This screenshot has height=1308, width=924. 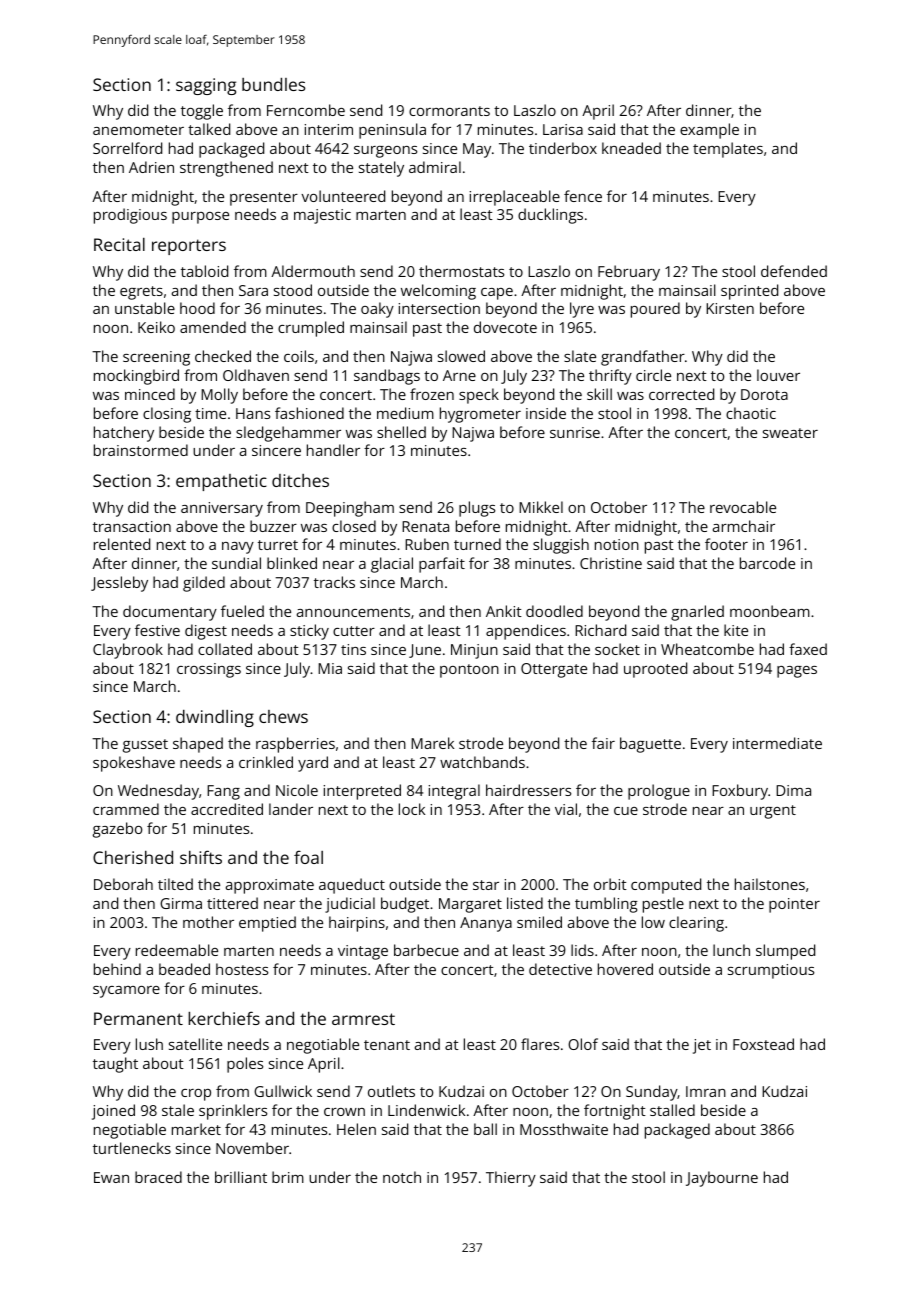 What do you see at coordinates (449, 111) in the screenshot?
I see `cormorants` at bounding box center [449, 111].
